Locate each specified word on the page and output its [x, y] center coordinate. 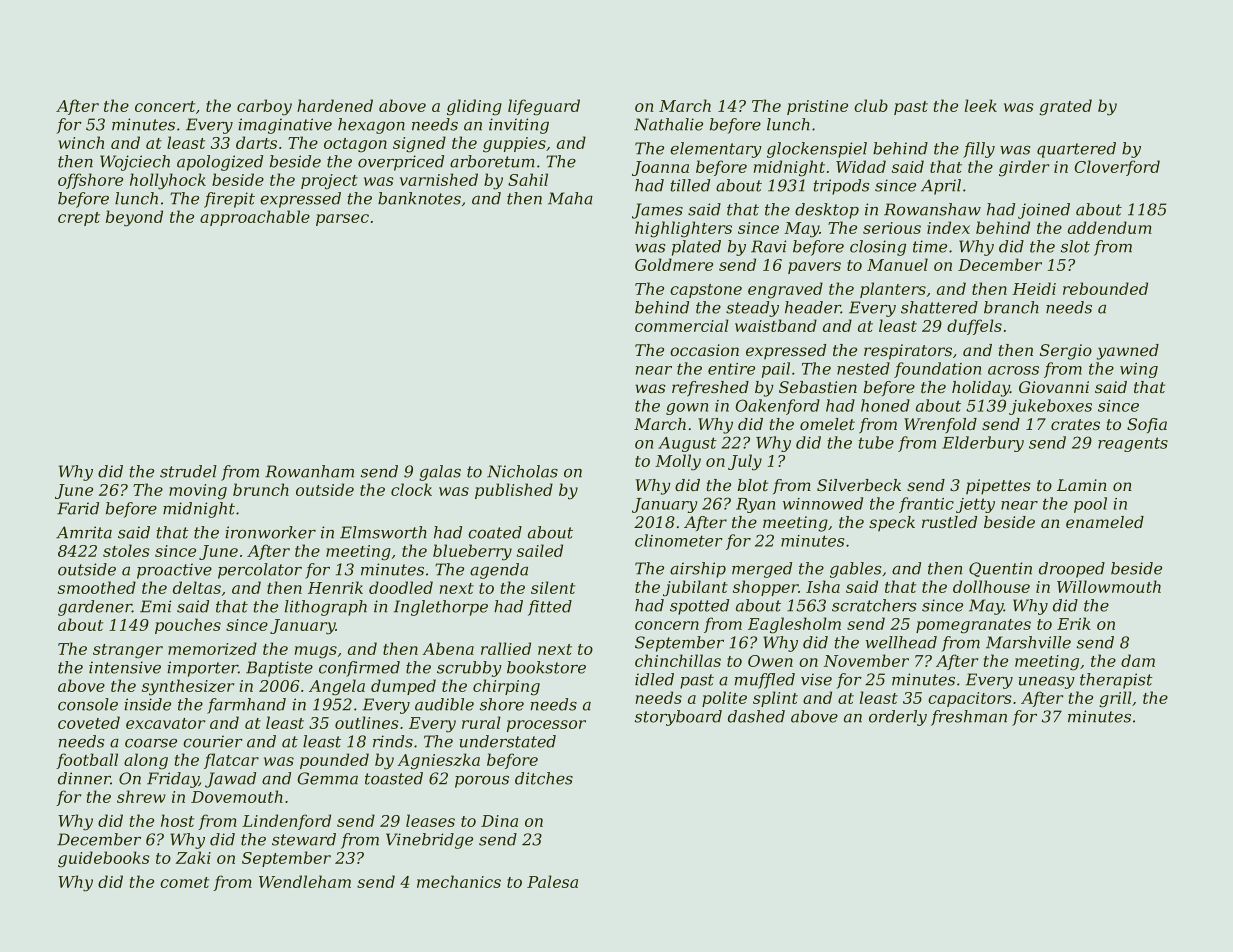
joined [1044, 211]
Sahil [528, 179]
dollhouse [991, 586]
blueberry [472, 552]
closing [878, 248]
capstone [706, 291]
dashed [756, 716]
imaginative [285, 126]
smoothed [97, 587]
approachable [255, 218]
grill [1115, 699]
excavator [165, 723]
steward [304, 839]
